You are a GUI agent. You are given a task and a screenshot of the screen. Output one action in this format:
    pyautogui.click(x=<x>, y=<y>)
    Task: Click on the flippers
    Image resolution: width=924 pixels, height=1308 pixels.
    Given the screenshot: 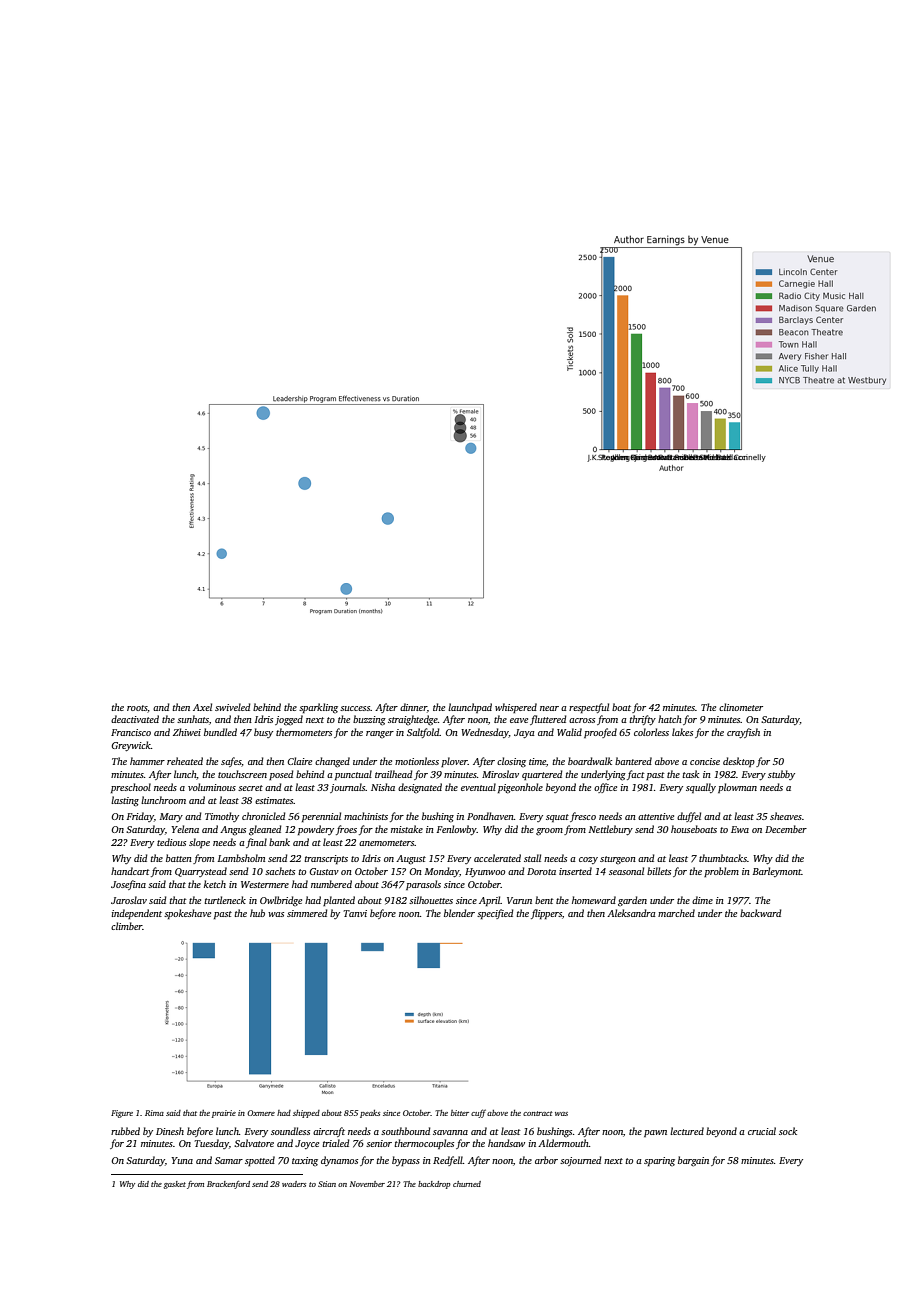 What is the action you would take?
    pyautogui.click(x=546, y=914)
